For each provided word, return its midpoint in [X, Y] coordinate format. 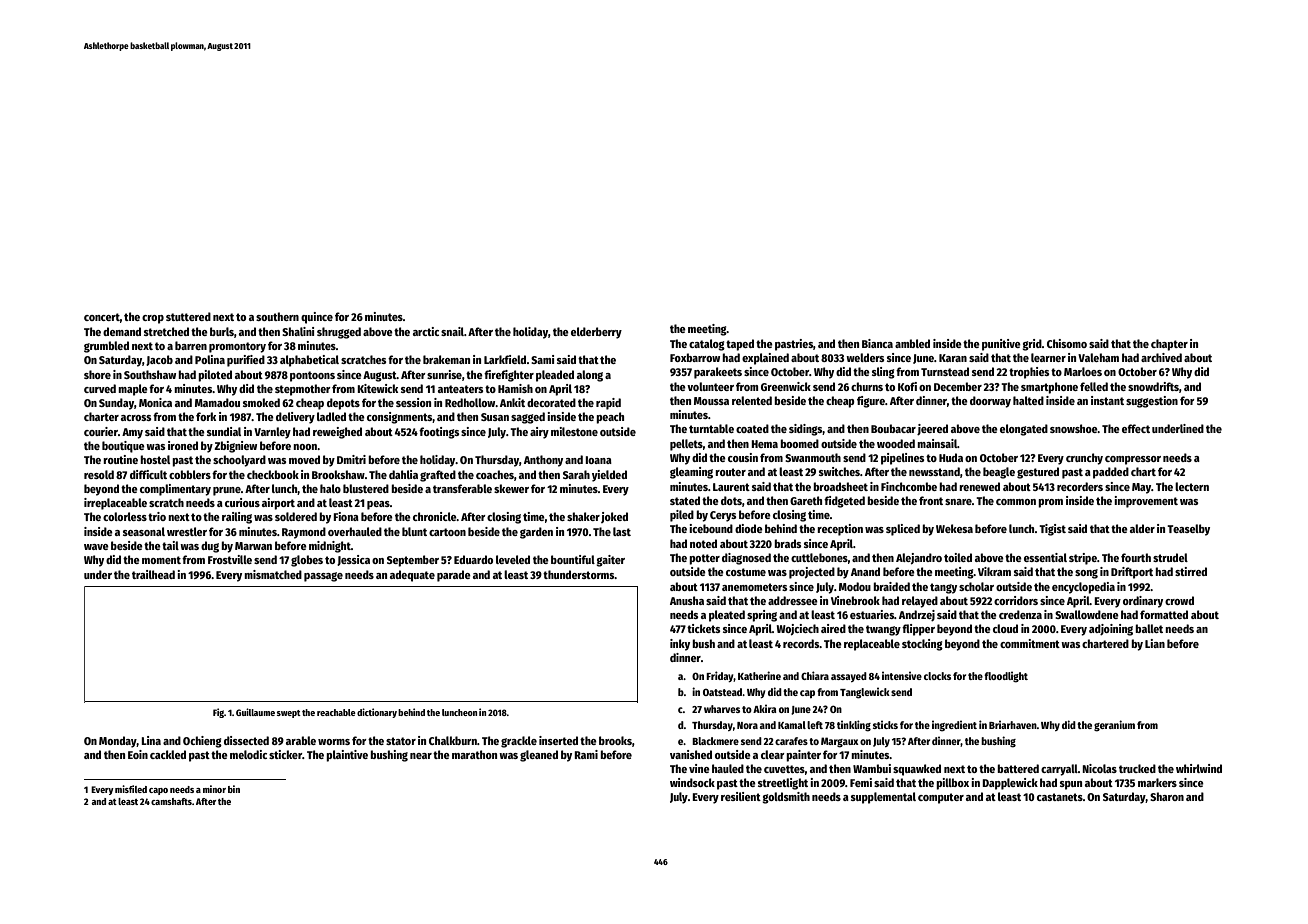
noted [703, 543]
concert [102, 317]
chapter [1169, 345]
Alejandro [919, 559]
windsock [692, 782]
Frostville [230, 559]
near [421, 756]
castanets [1060, 797]
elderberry [596, 333]
